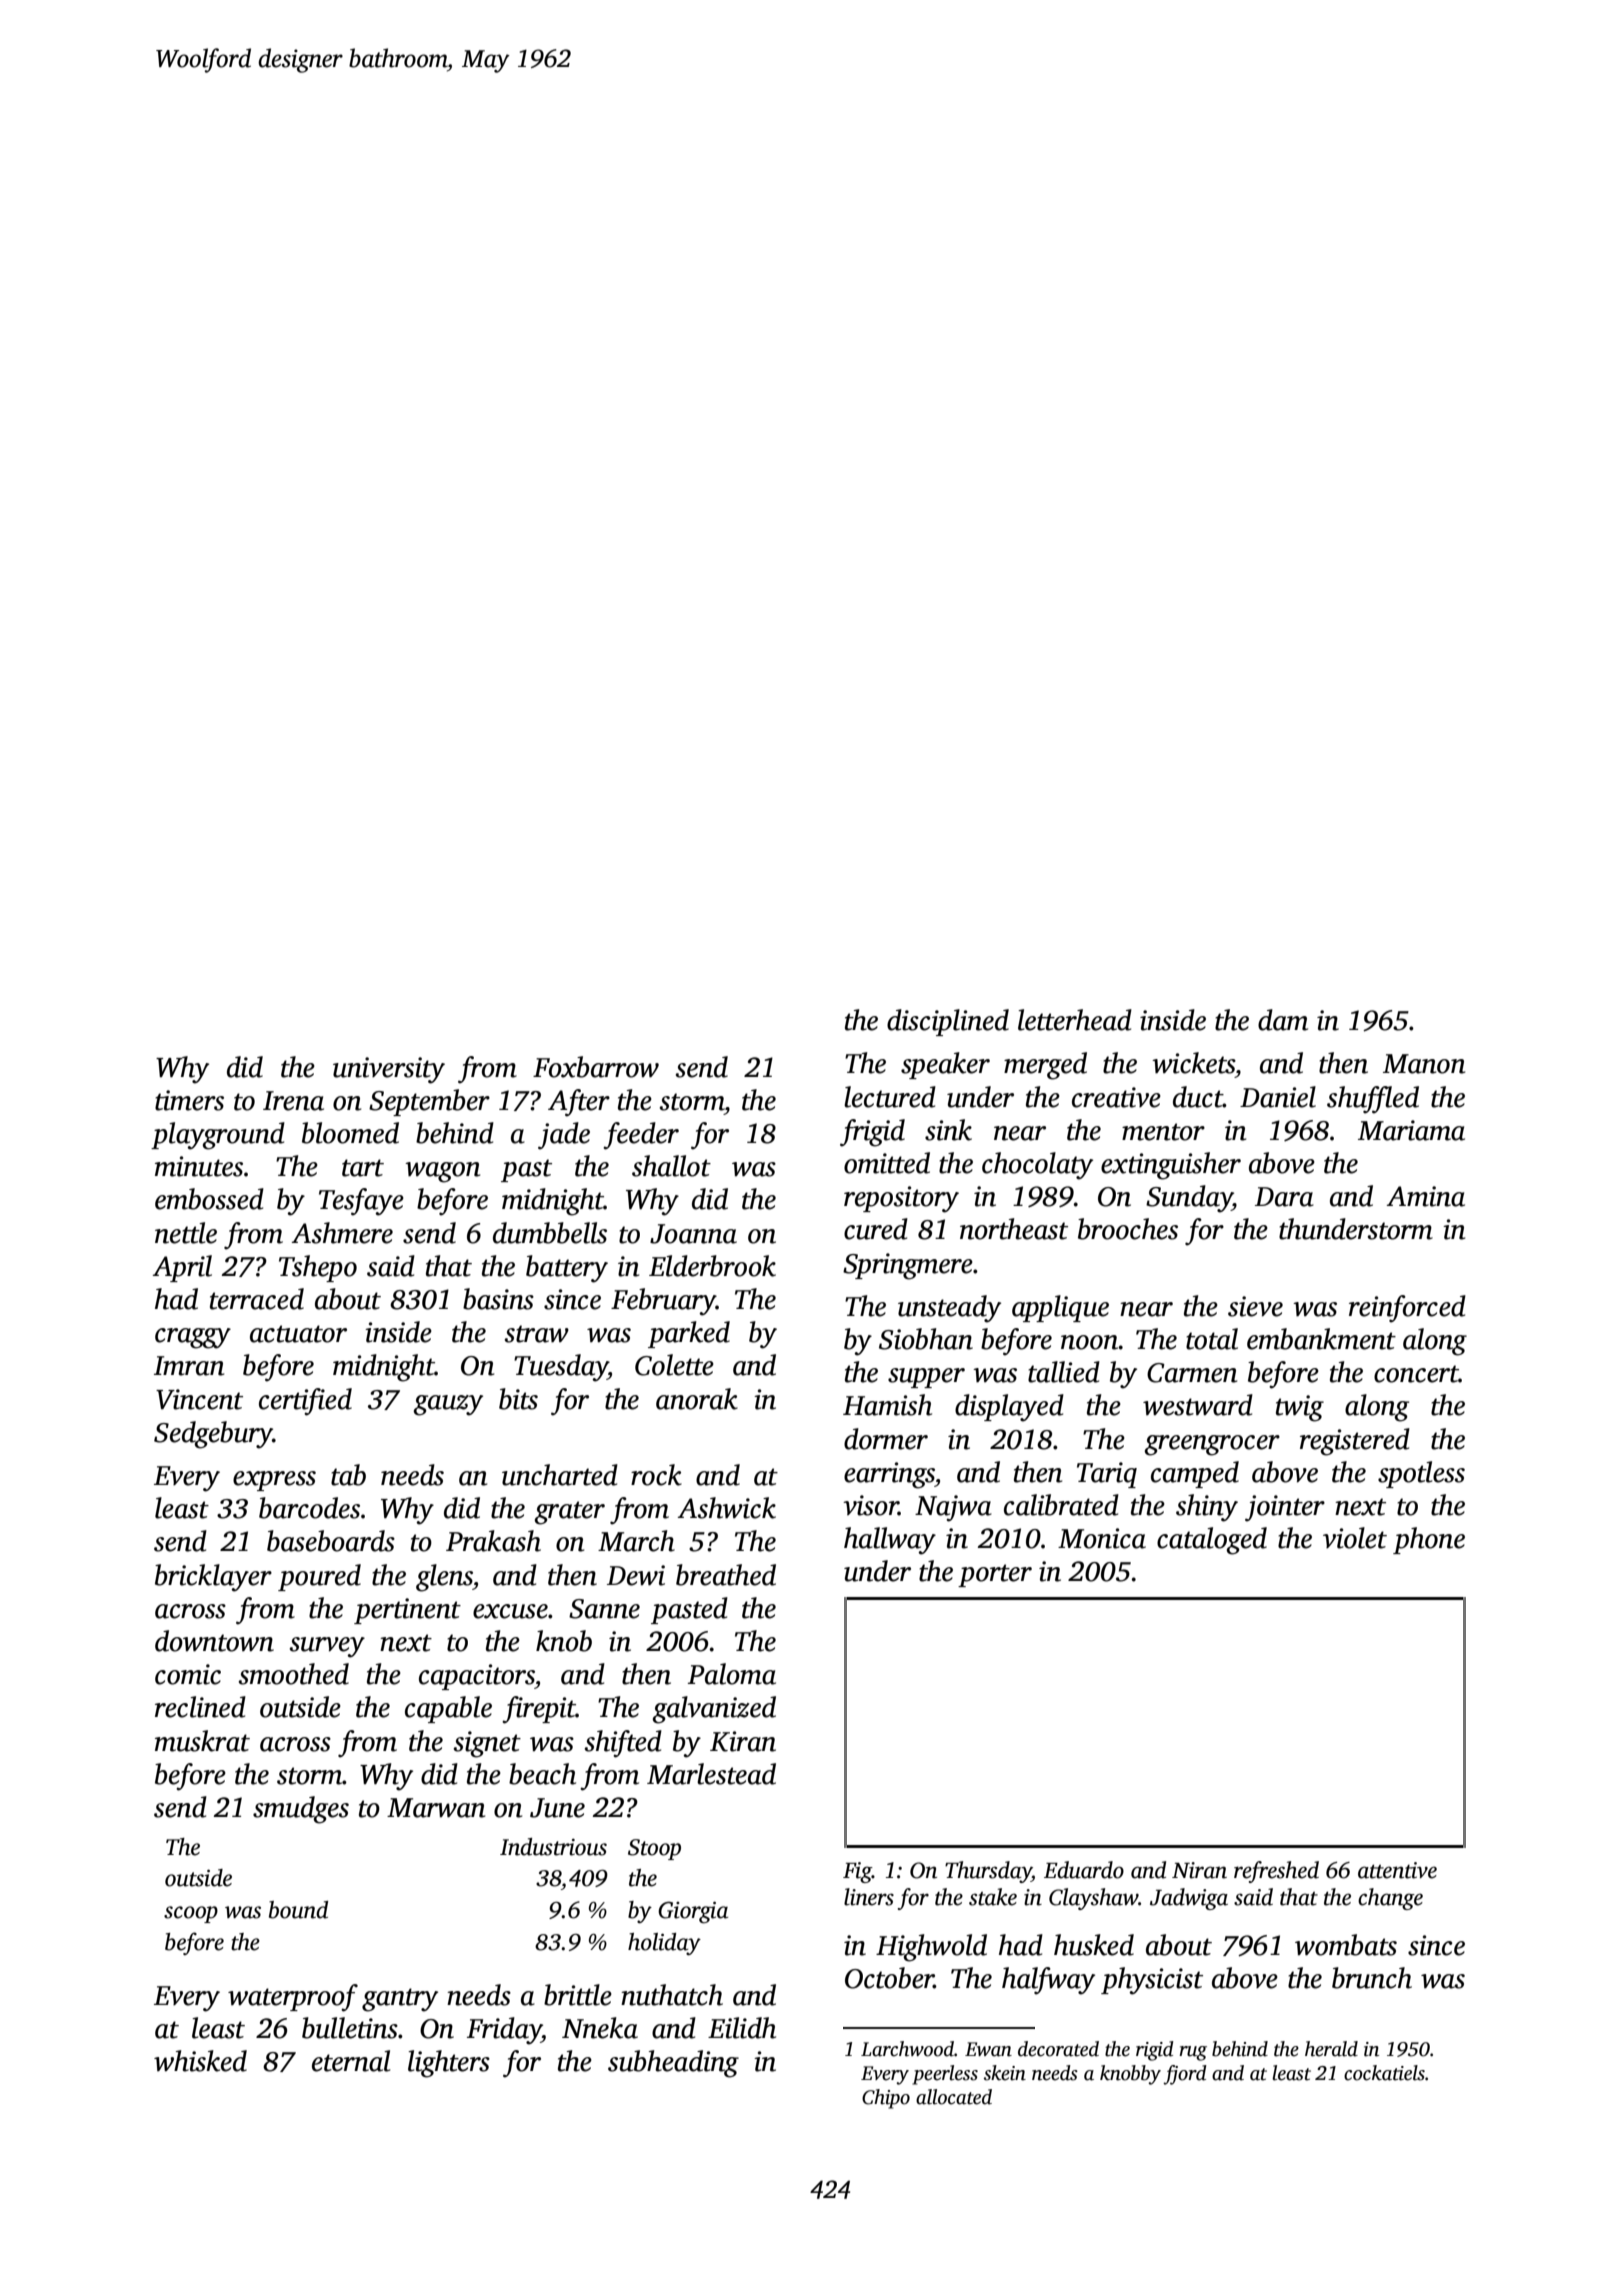 This document has height=2292, width=1620. What do you see at coordinates (1321, 1339) in the document?
I see `embankment` at bounding box center [1321, 1339].
